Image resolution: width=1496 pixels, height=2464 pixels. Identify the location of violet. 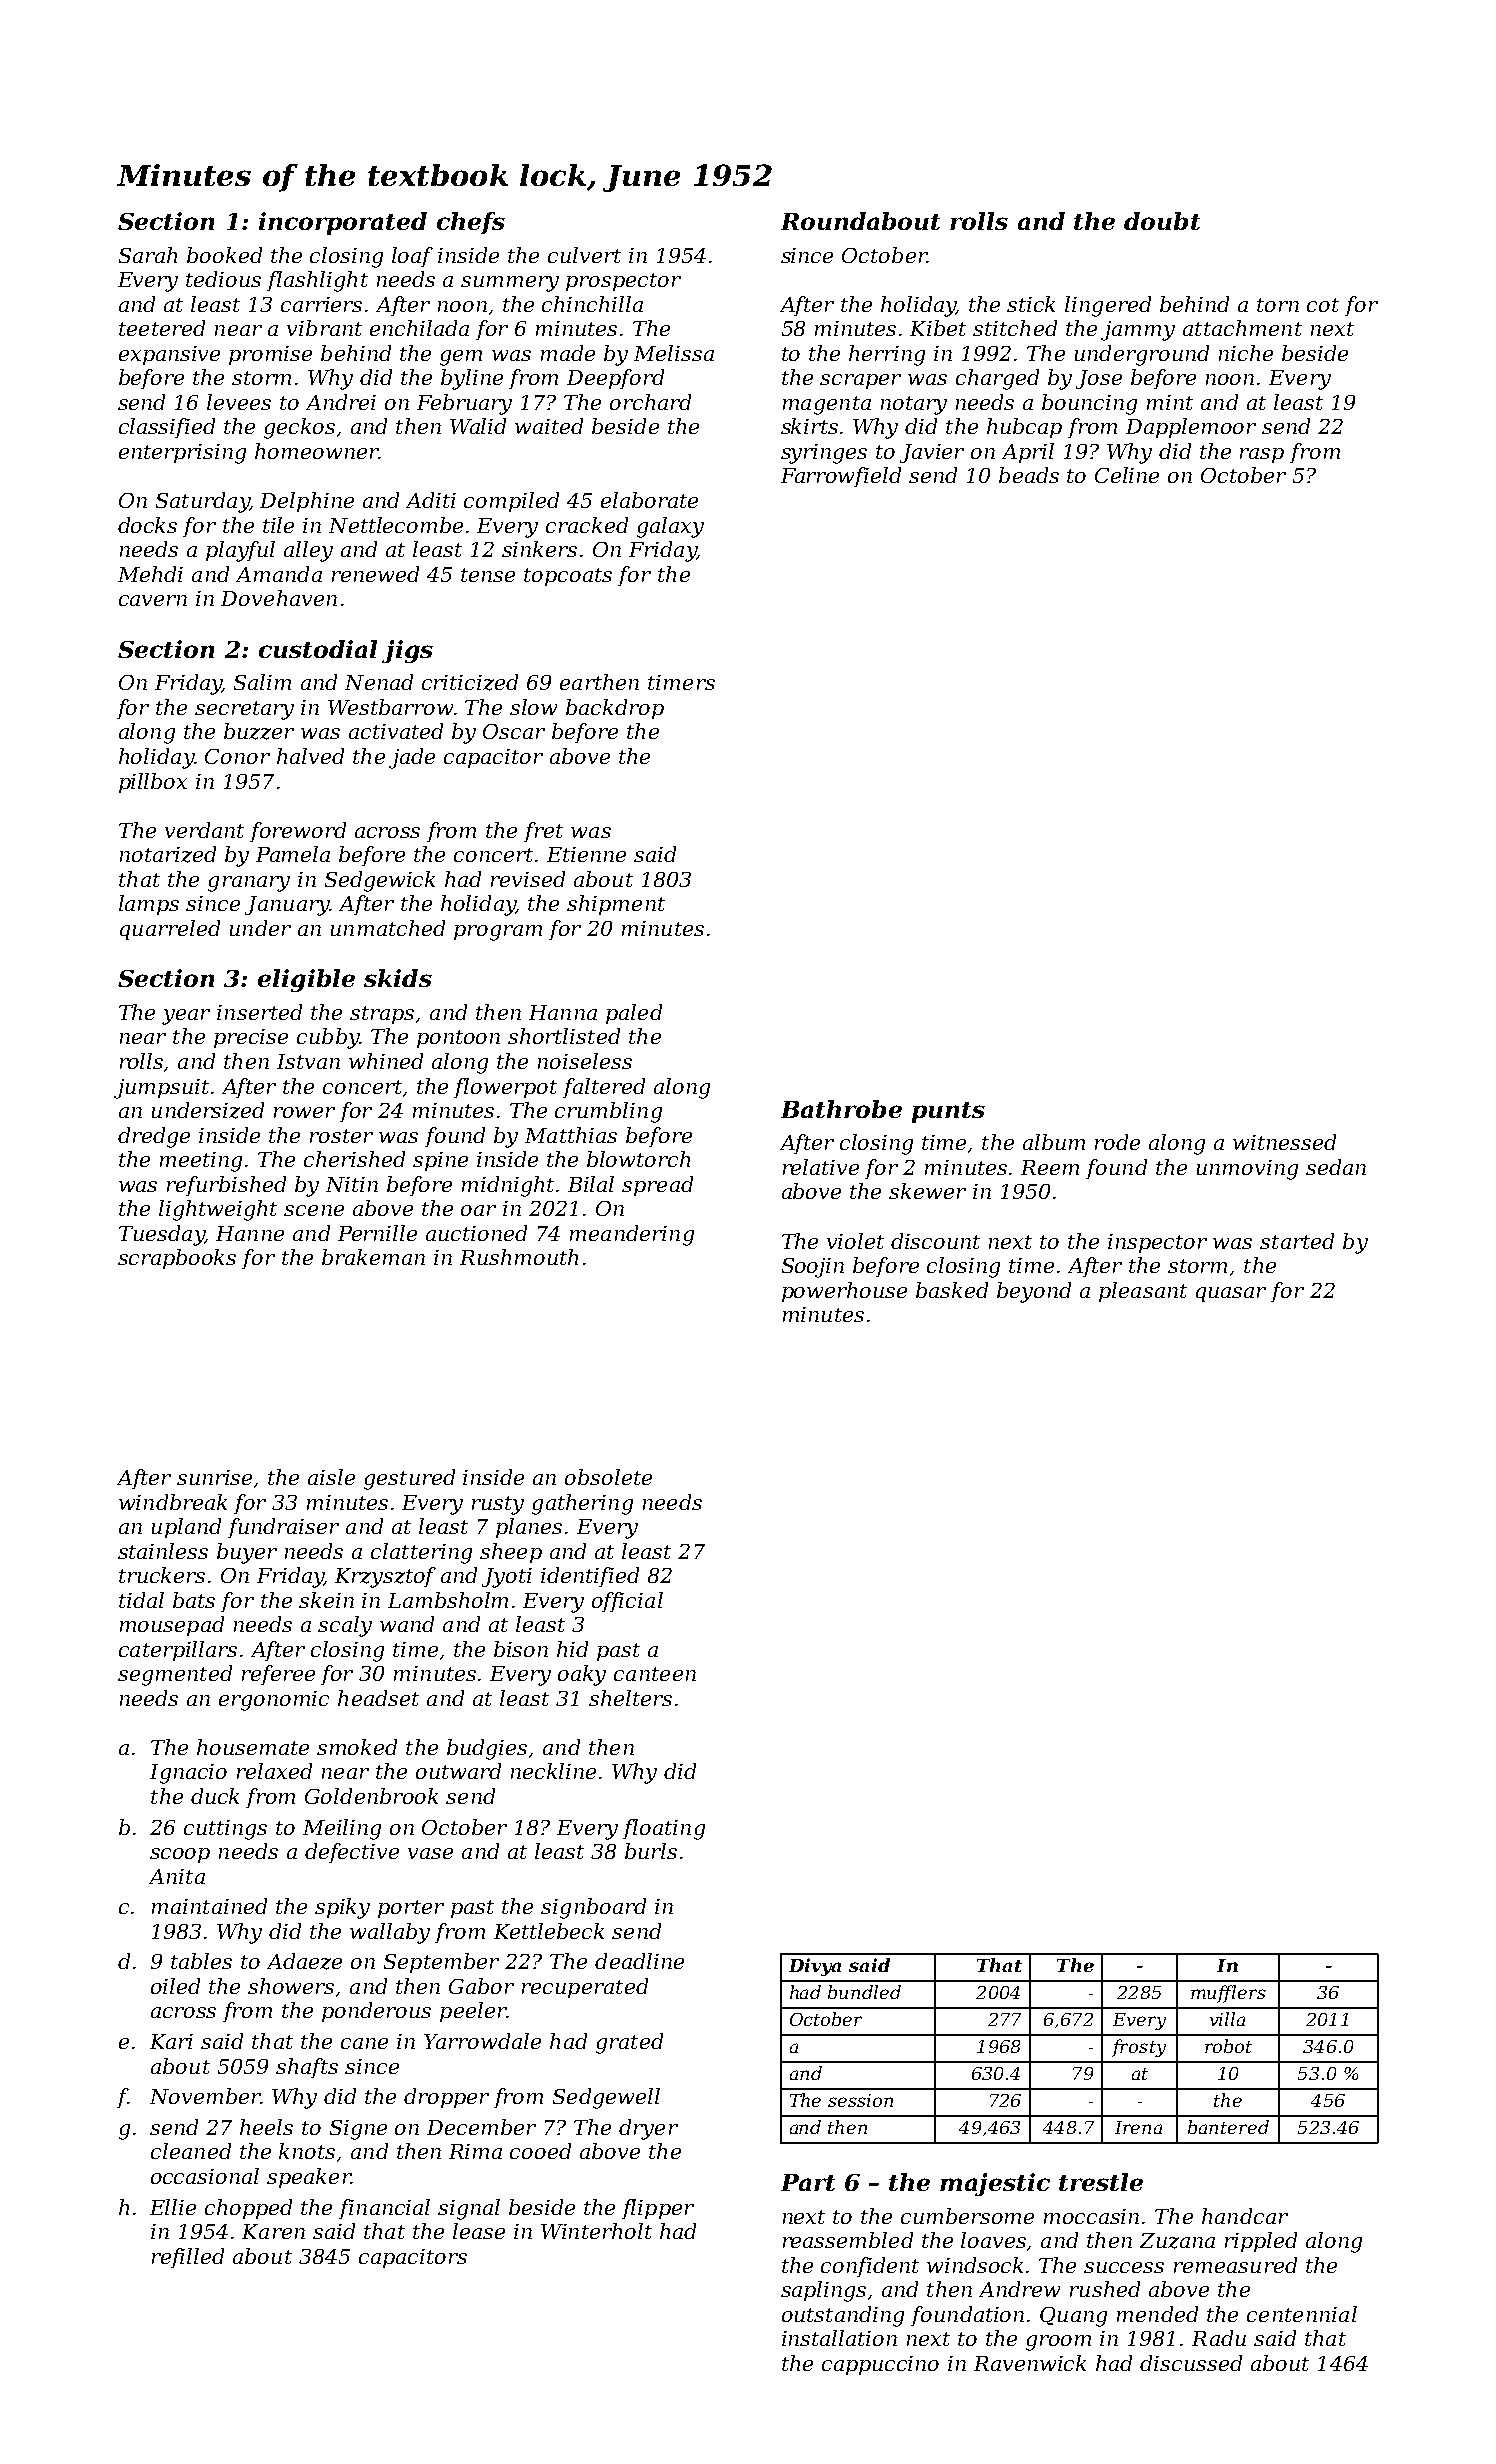
(855, 1241).
